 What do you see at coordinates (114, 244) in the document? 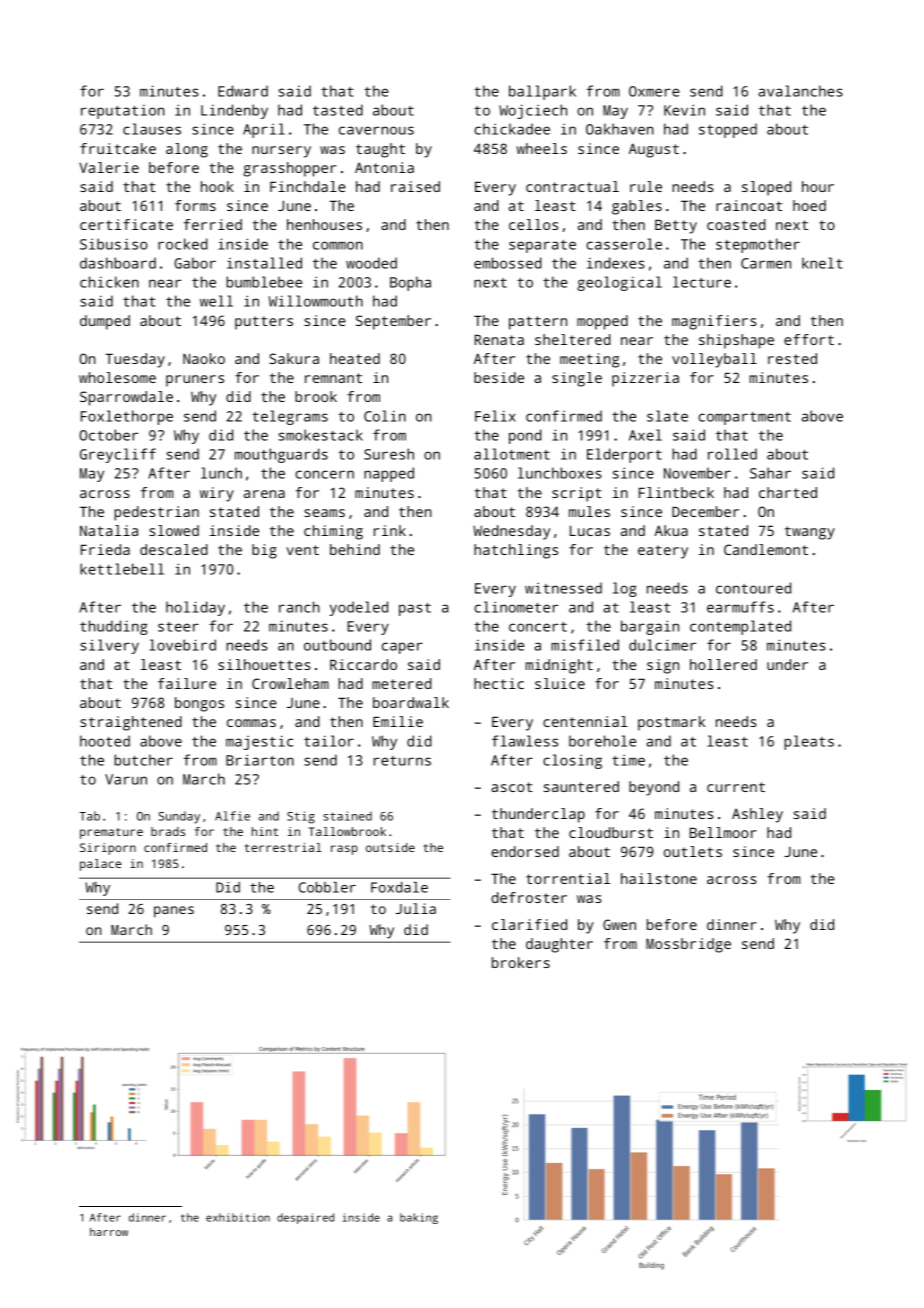
I see `Sibusiso` at bounding box center [114, 244].
